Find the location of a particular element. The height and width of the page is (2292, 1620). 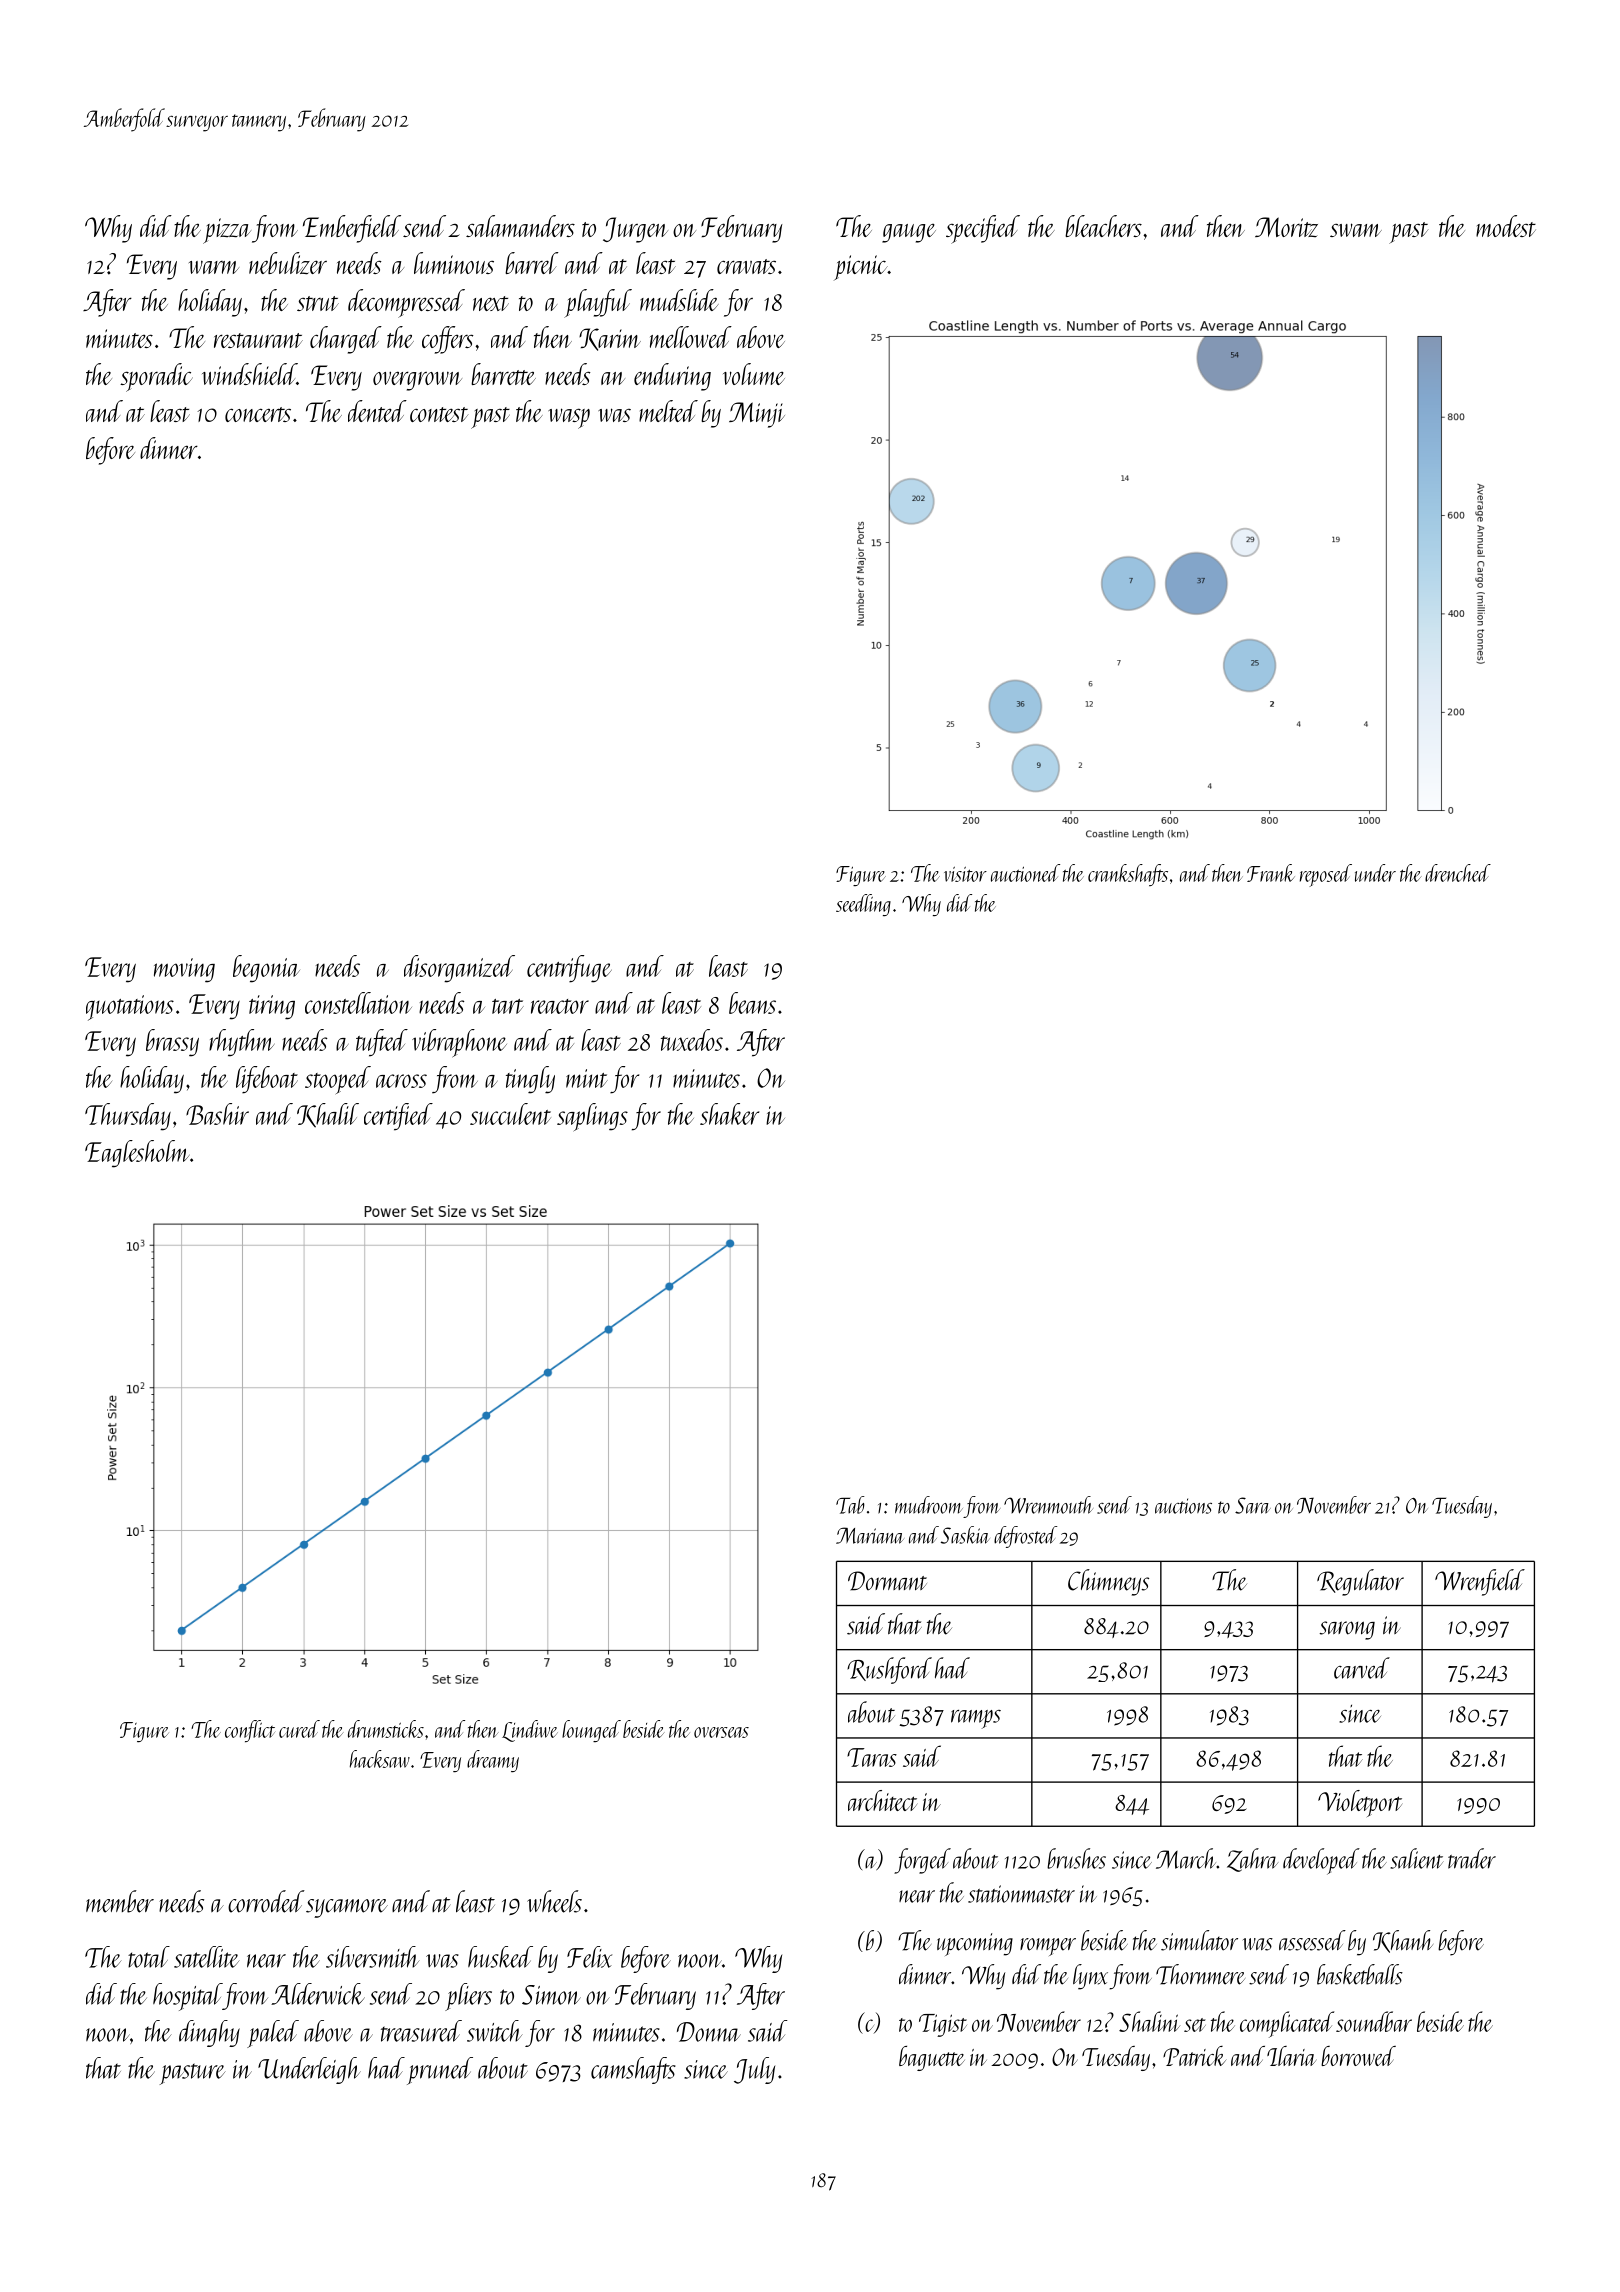

concerts is located at coordinates (258, 414).
